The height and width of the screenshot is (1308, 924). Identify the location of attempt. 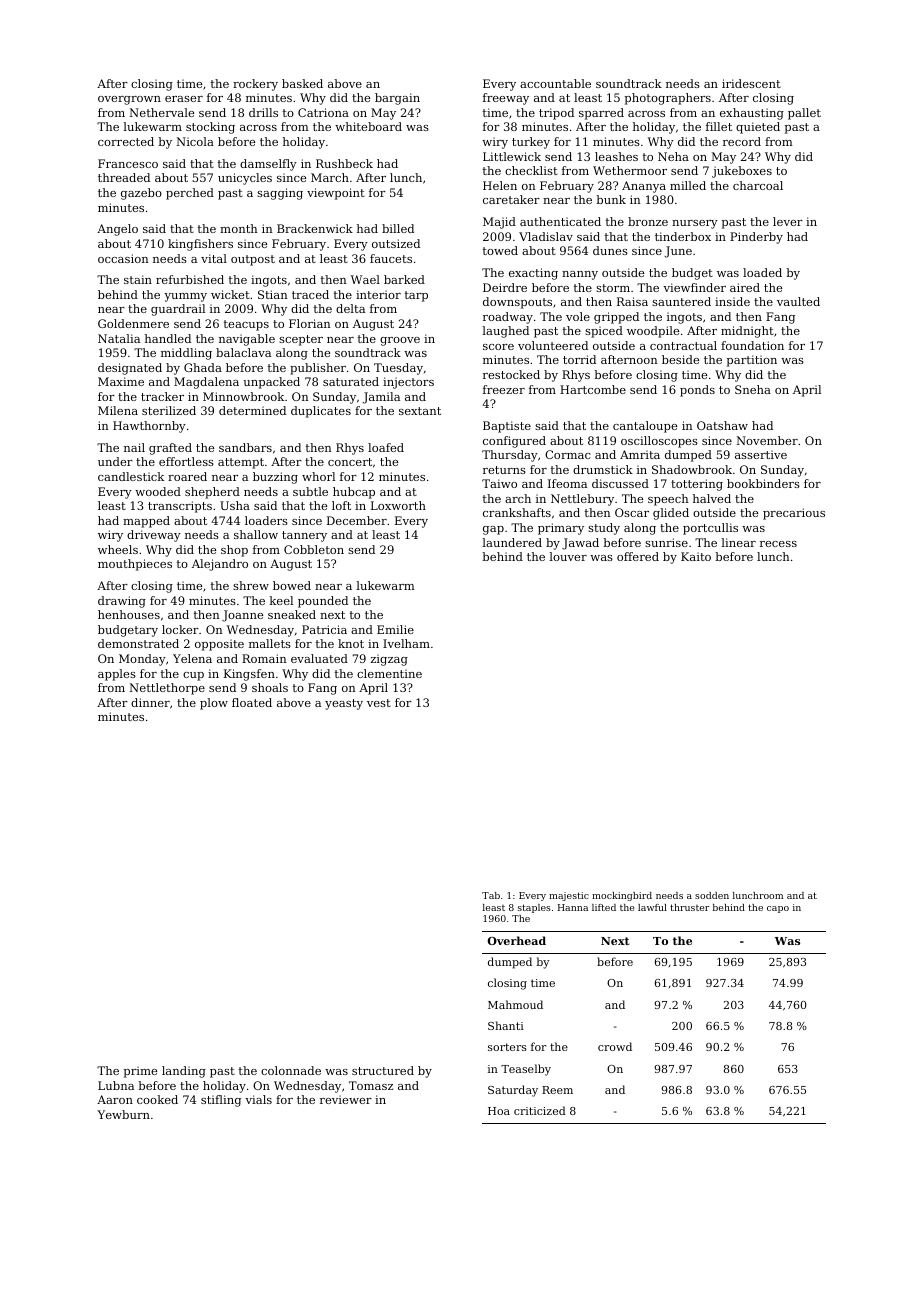
(241, 463).
